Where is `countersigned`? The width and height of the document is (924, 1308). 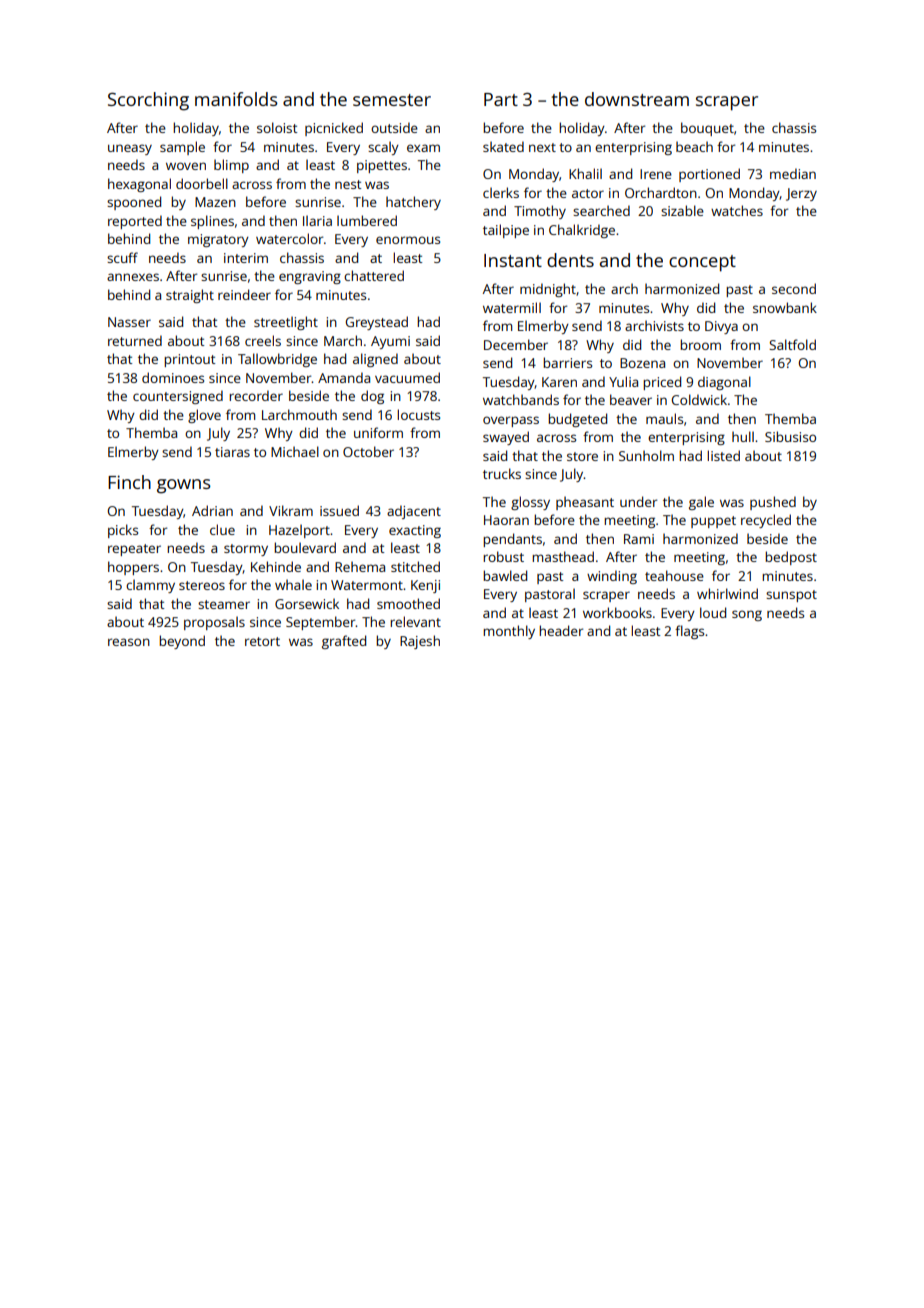
countersigned is located at coordinates (178, 397).
